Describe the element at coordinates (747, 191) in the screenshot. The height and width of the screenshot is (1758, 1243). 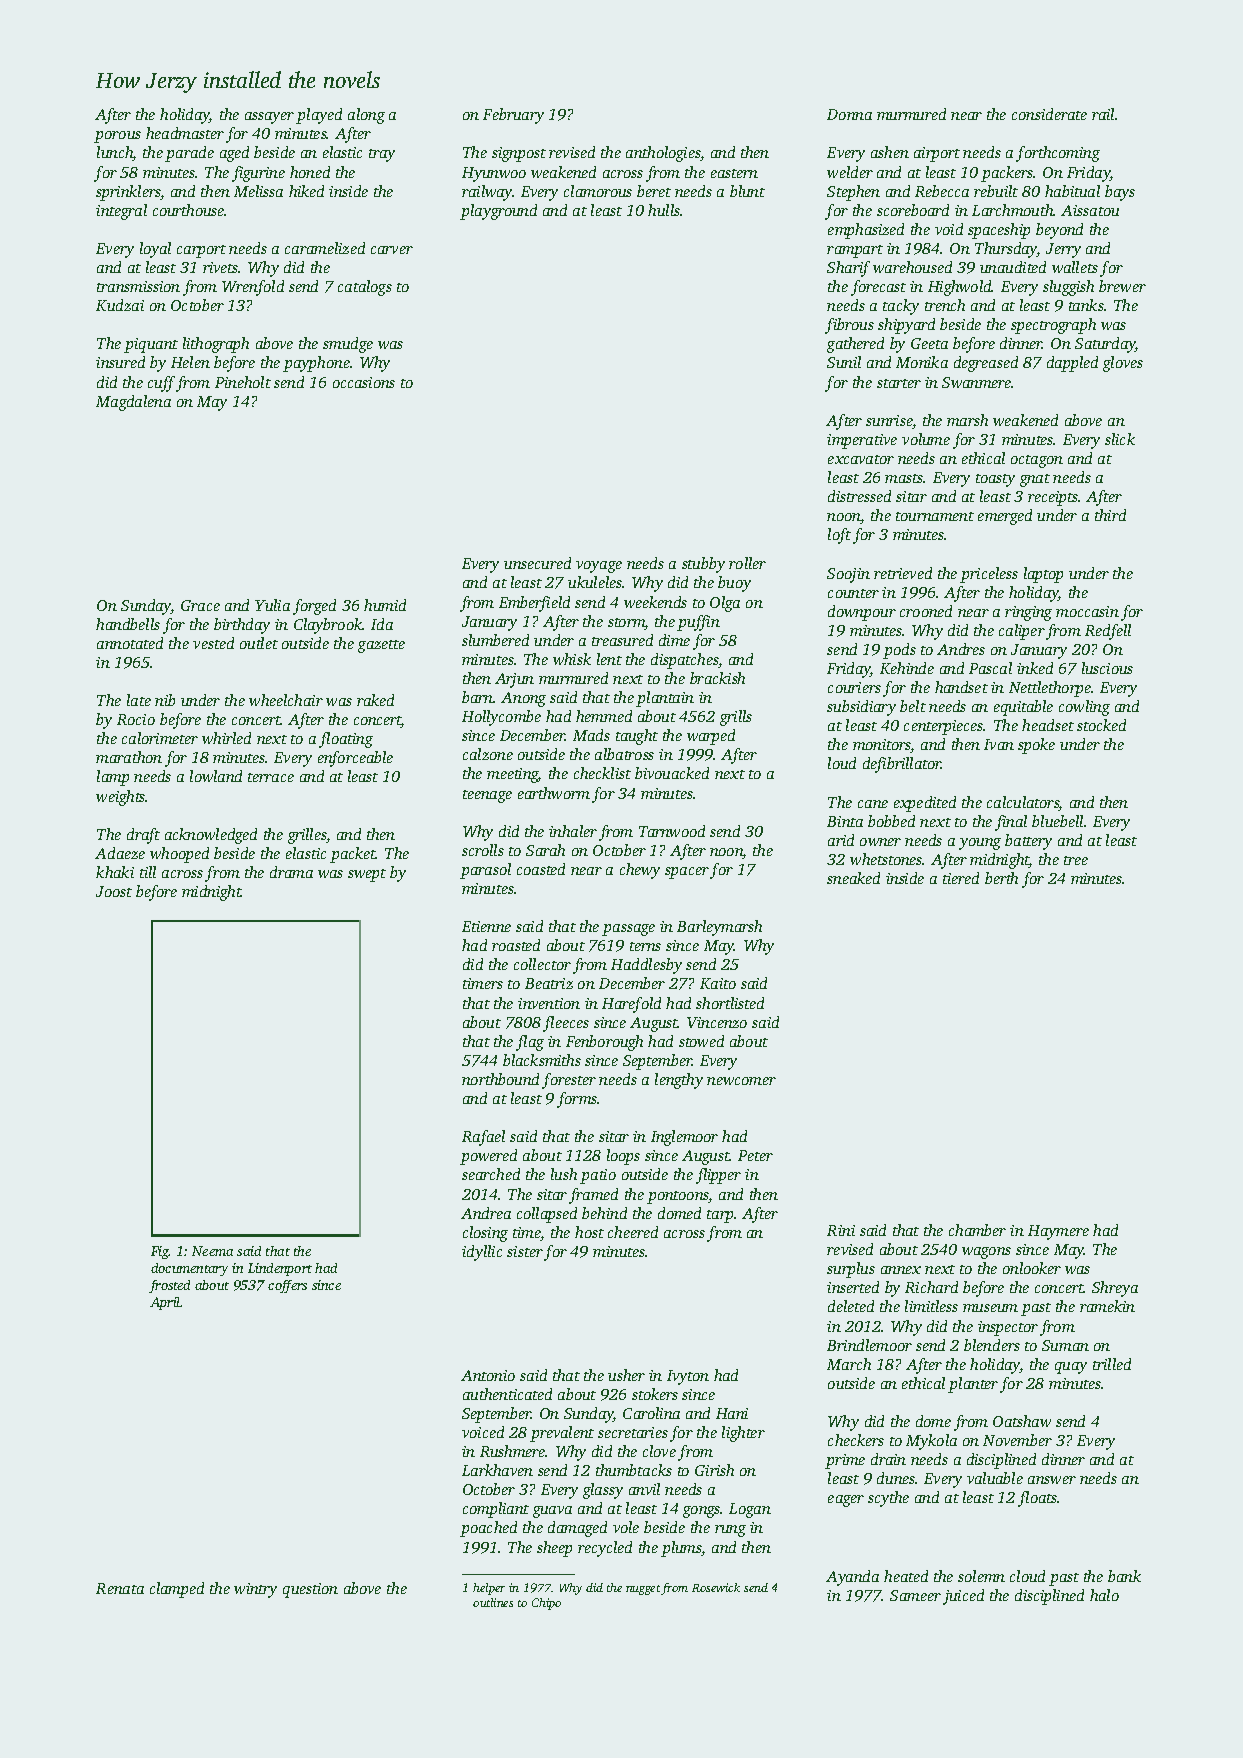
I see `blunt` at that location.
